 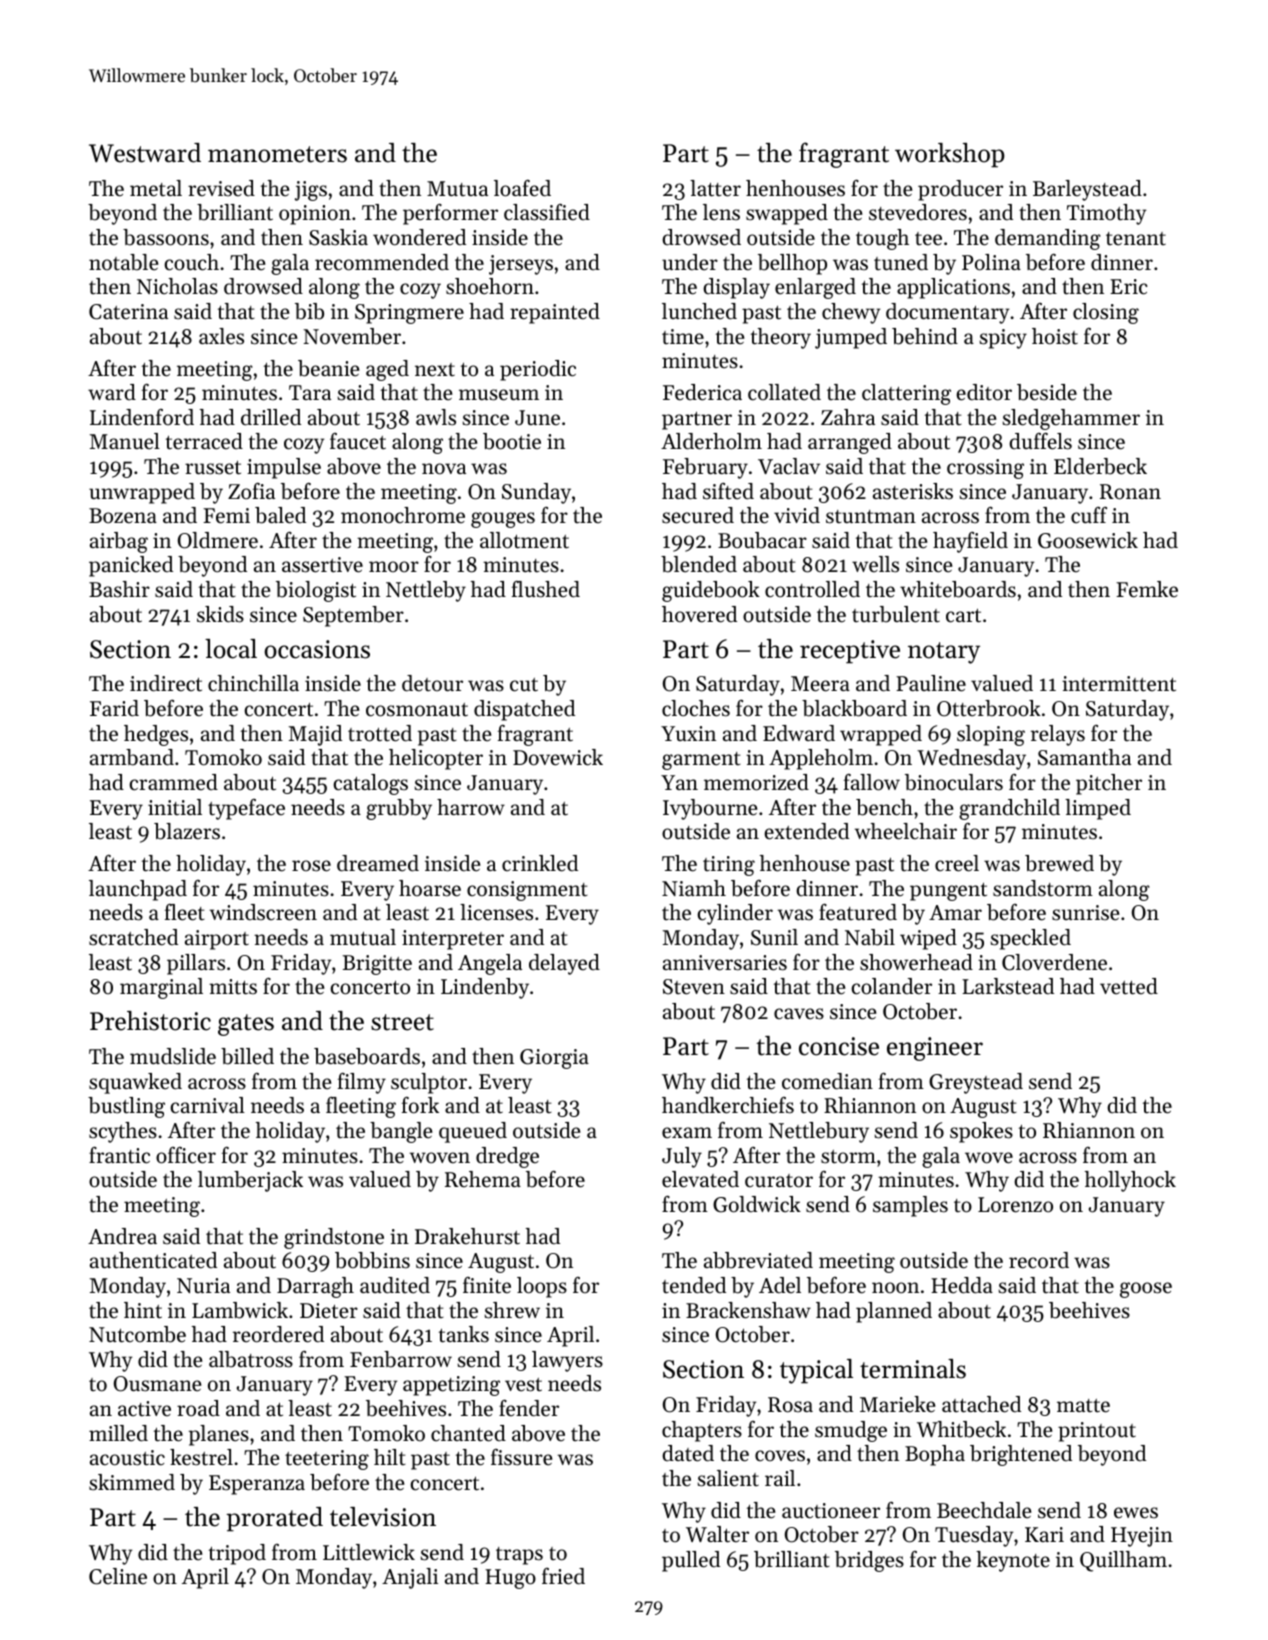 What do you see at coordinates (711, 441) in the screenshot?
I see `Alderholm` at bounding box center [711, 441].
